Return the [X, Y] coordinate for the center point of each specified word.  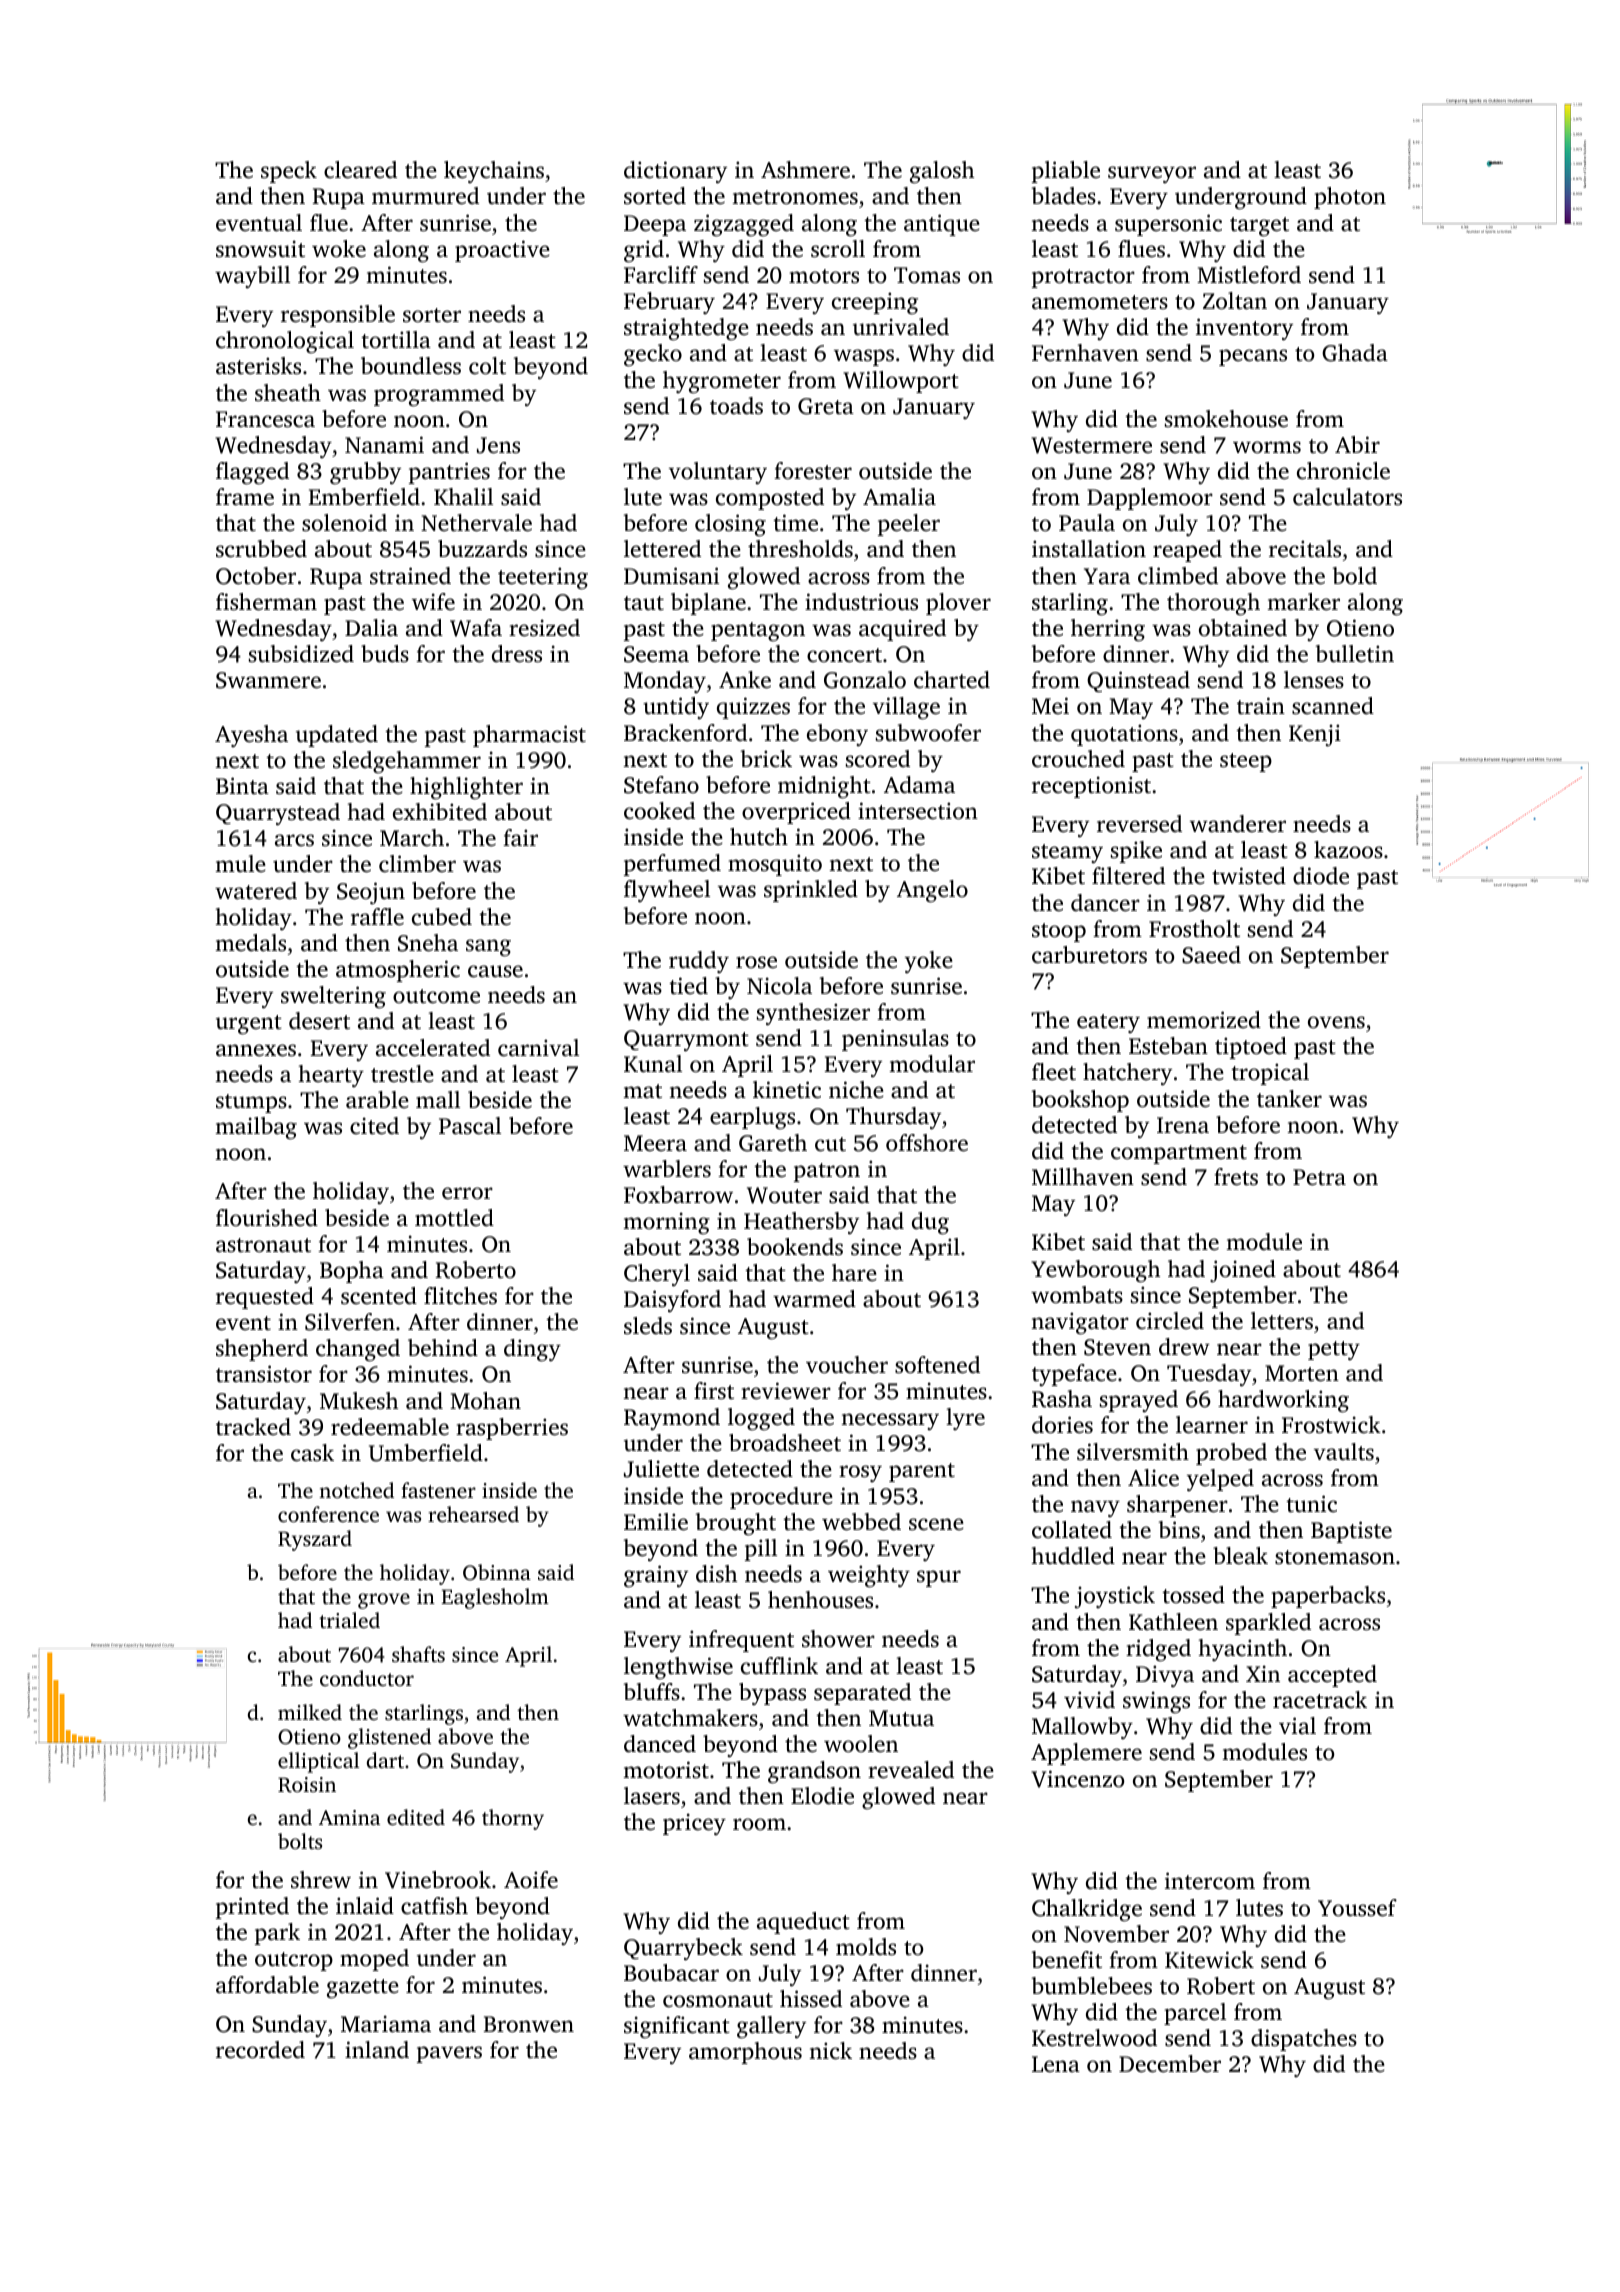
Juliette [661, 1469]
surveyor [1152, 175]
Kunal [653, 1064]
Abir [1357, 444]
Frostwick [1331, 1425]
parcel [1195, 2014]
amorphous [745, 2053]
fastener [438, 1490]
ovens [1336, 1022]
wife [433, 602]
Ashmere [805, 170]
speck [289, 172]
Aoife [531, 1880]
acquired [902, 630]
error [467, 1193]
